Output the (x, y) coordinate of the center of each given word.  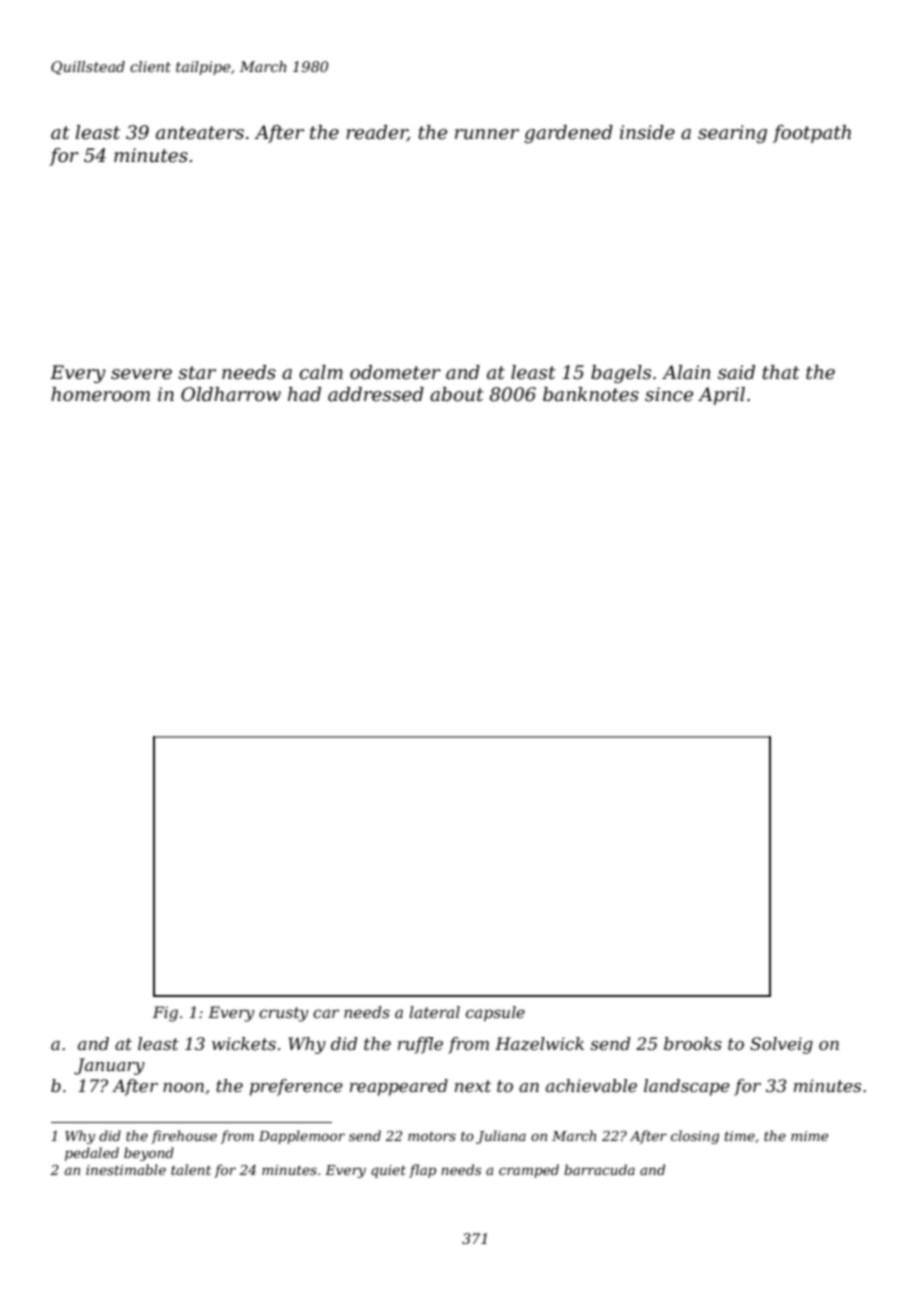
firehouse (184, 1137)
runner (487, 134)
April (721, 396)
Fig (165, 1014)
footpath (812, 134)
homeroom (100, 394)
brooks (693, 1043)
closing (695, 1137)
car (326, 1013)
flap (422, 1171)
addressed (376, 394)
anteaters (200, 133)
